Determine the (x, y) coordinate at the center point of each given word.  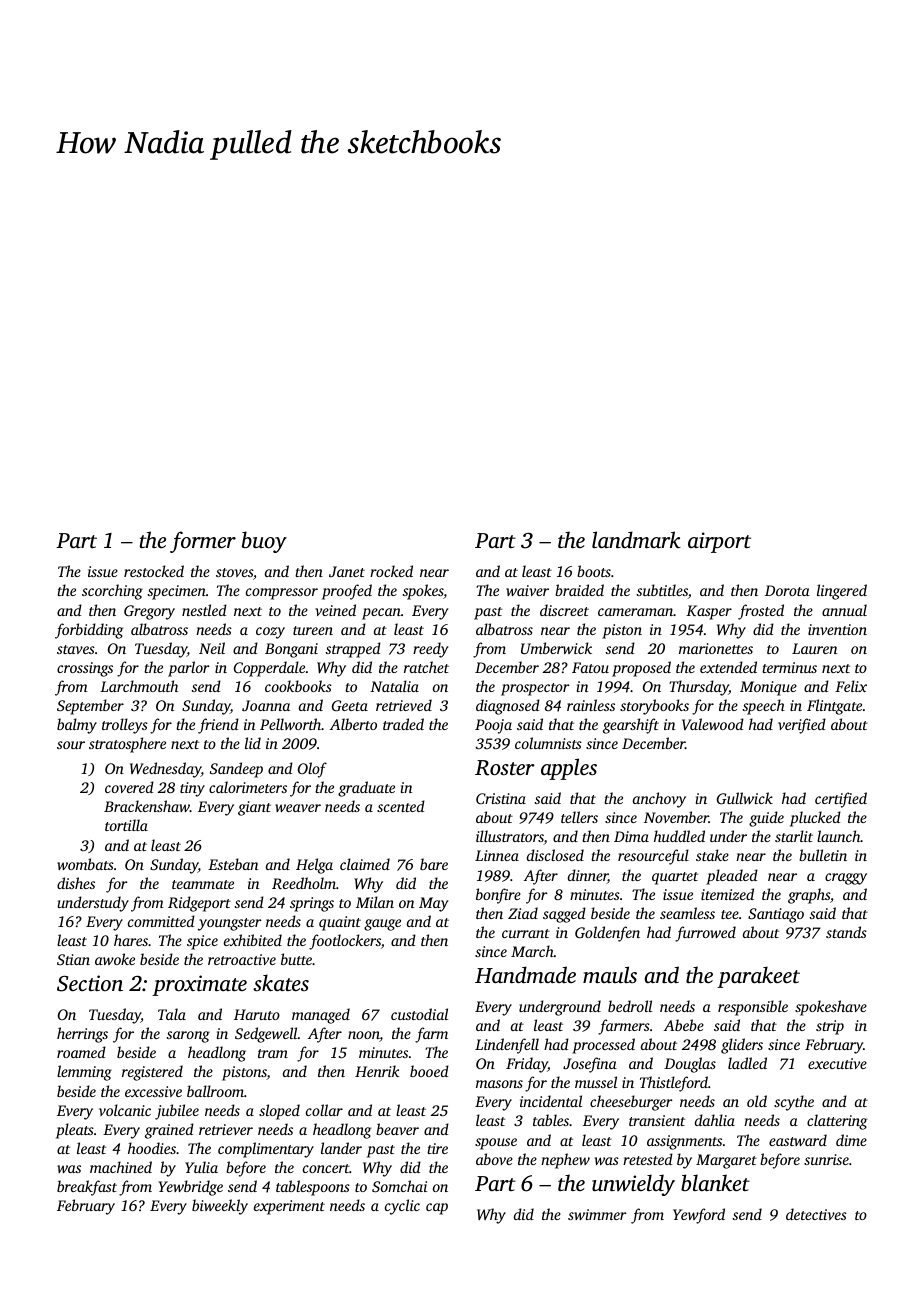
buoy (264, 542)
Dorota (787, 590)
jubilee (177, 1112)
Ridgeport (199, 904)
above (494, 1159)
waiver (527, 590)
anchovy (659, 800)
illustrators (510, 837)
